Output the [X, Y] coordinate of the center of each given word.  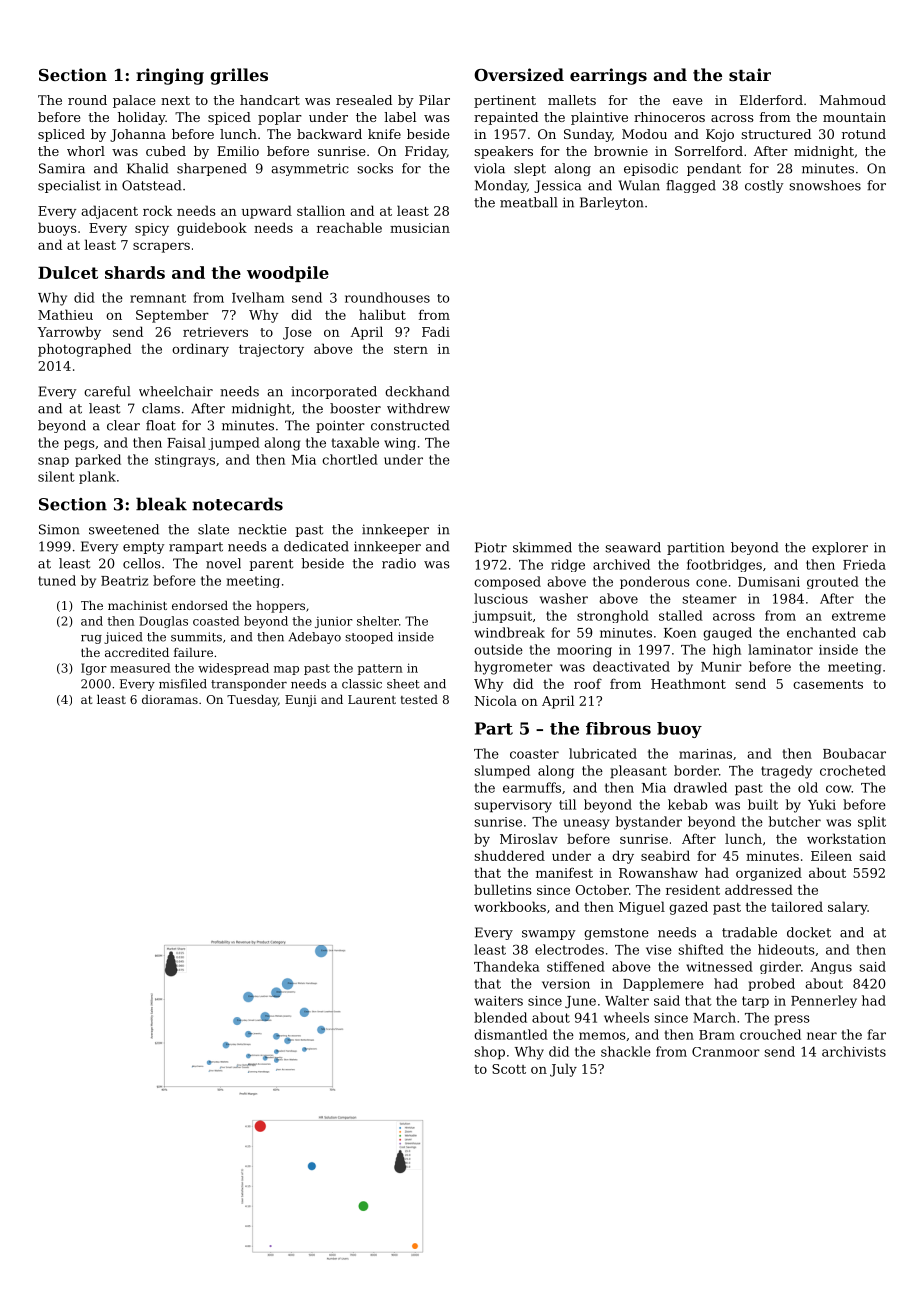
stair [750, 74]
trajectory [271, 350]
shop [489, 1053]
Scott [509, 1069]
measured [140, 668]
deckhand [417, 391]
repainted [506, 118]
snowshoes [825, 185]
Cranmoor [726, 1052]
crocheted [853, 770]
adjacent [109, 212]
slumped [502, 772]
